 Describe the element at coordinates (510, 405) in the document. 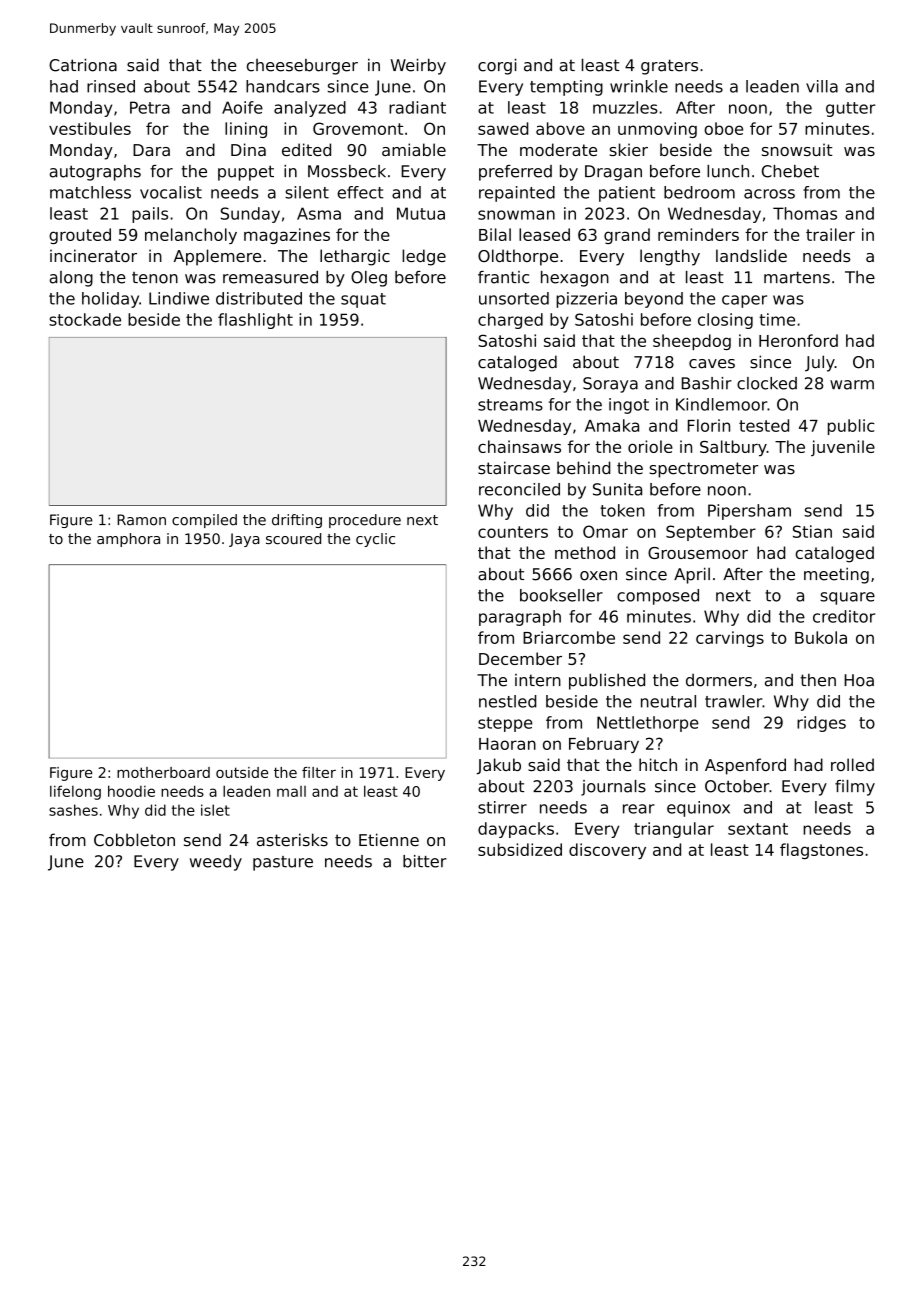

I see `streams` at that location.
